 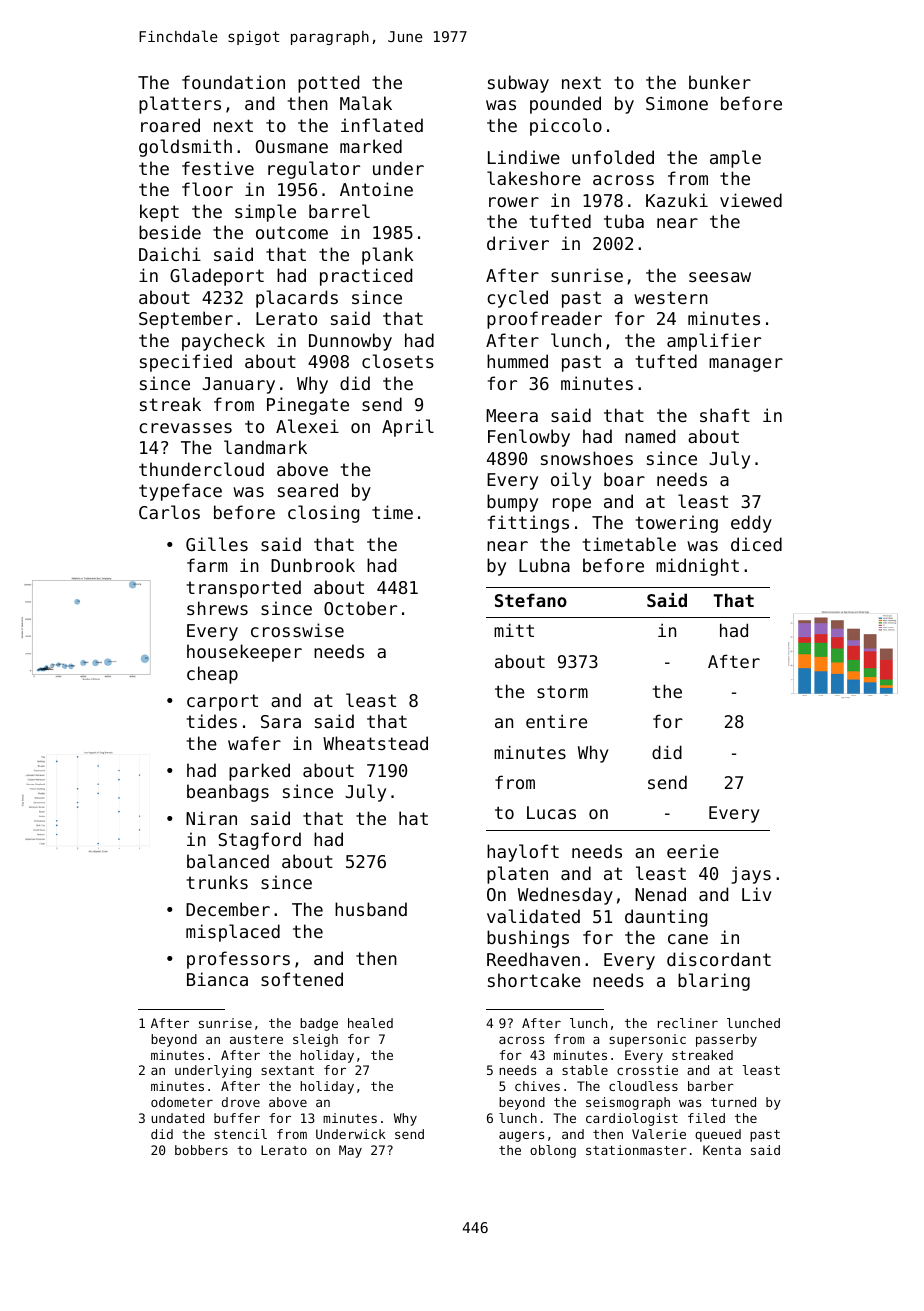 I want to click on odometer, so click(x=182, y=1102).
